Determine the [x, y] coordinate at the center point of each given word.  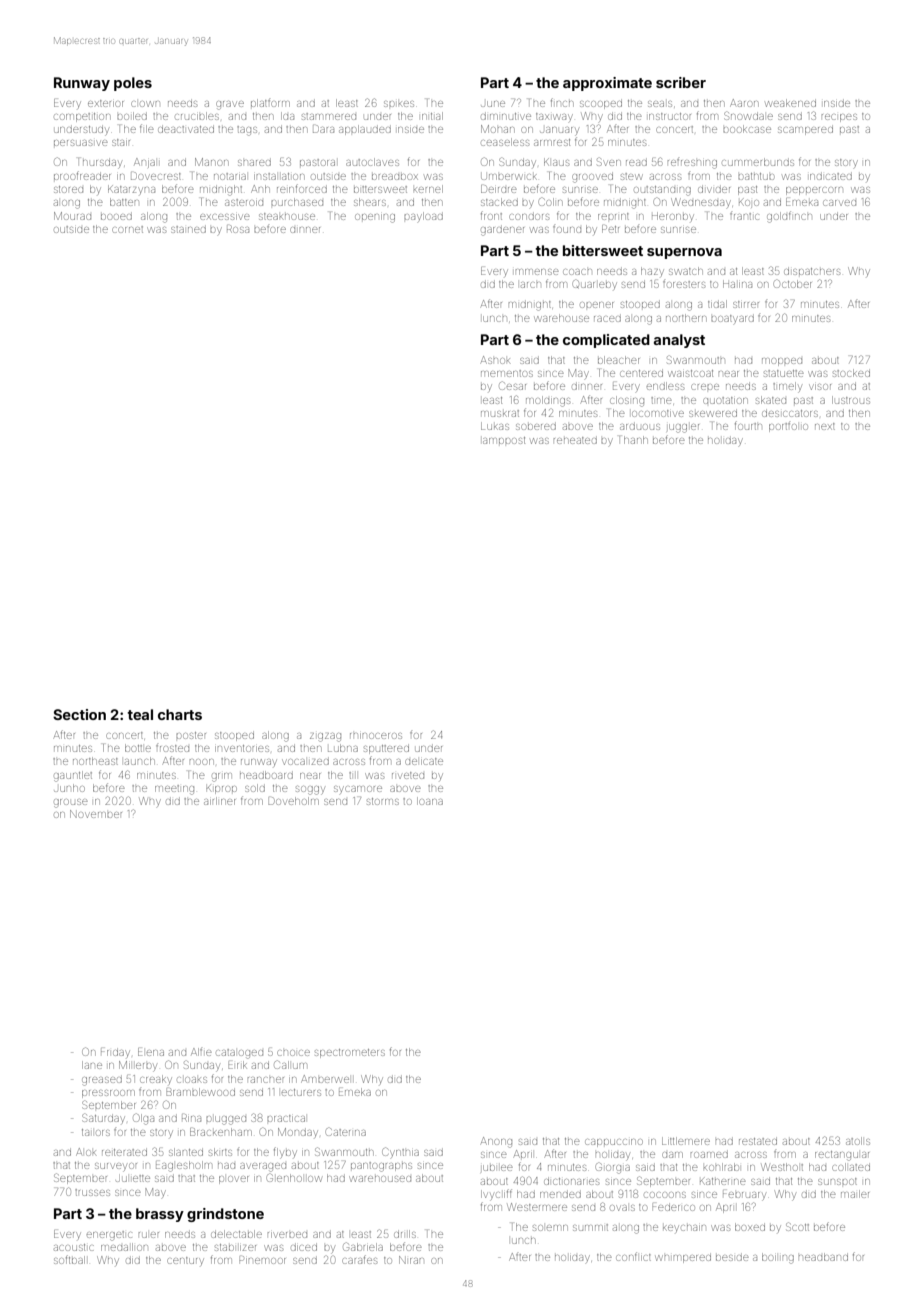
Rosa [238, 229]
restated [758, 1141]
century [185, 1261]
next [825, 426]
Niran [411, 1260]
